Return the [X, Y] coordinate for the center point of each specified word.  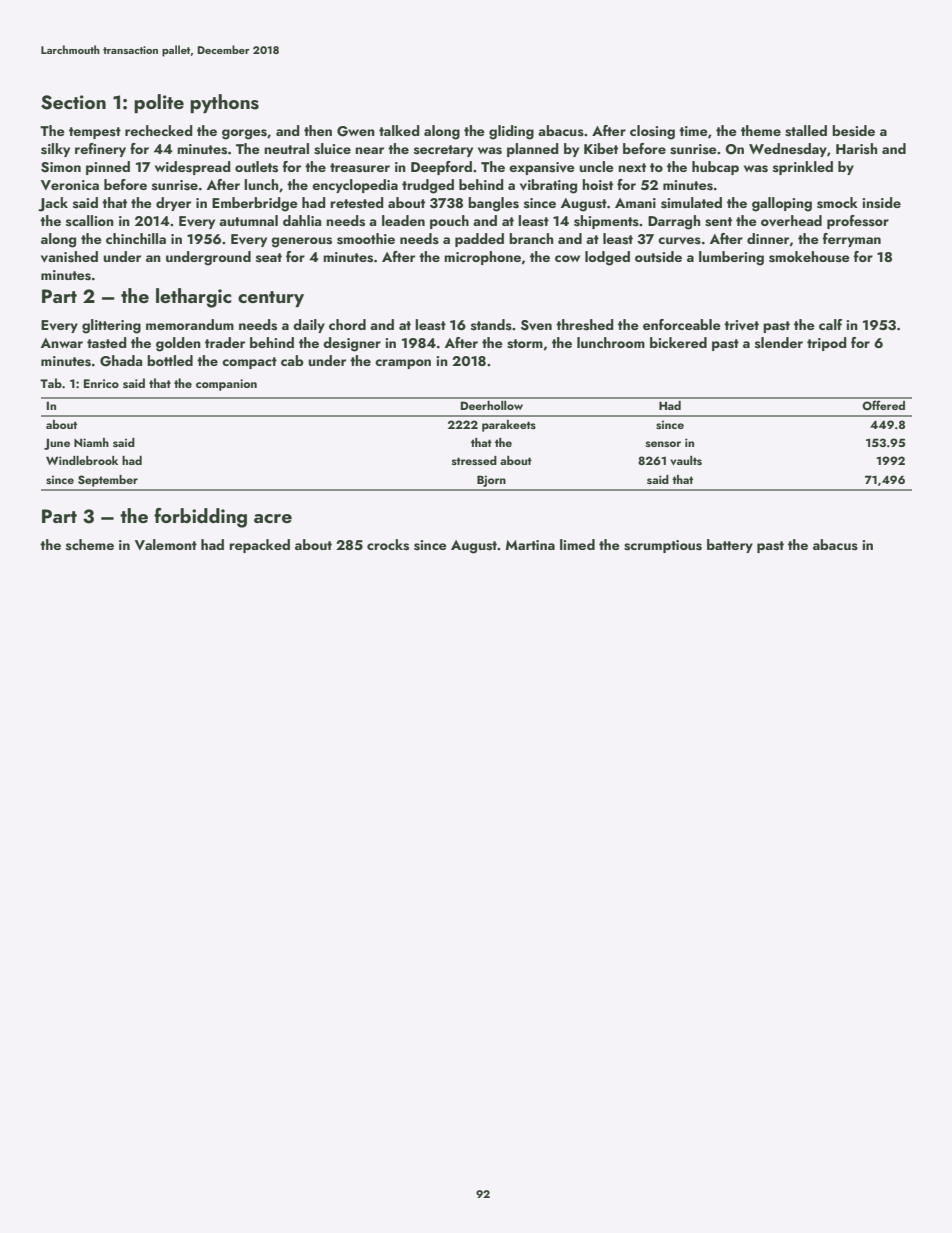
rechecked [159, 130]
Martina [530, 545]
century [271, 299]
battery [730, 546]
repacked [259, 546]
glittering [111, 326]
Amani [635, 203]
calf [830, 324]
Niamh [91, 442]
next [632, 167]
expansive [542, 168]
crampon [403, 364]
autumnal [248, 220]
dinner [768, 238]
